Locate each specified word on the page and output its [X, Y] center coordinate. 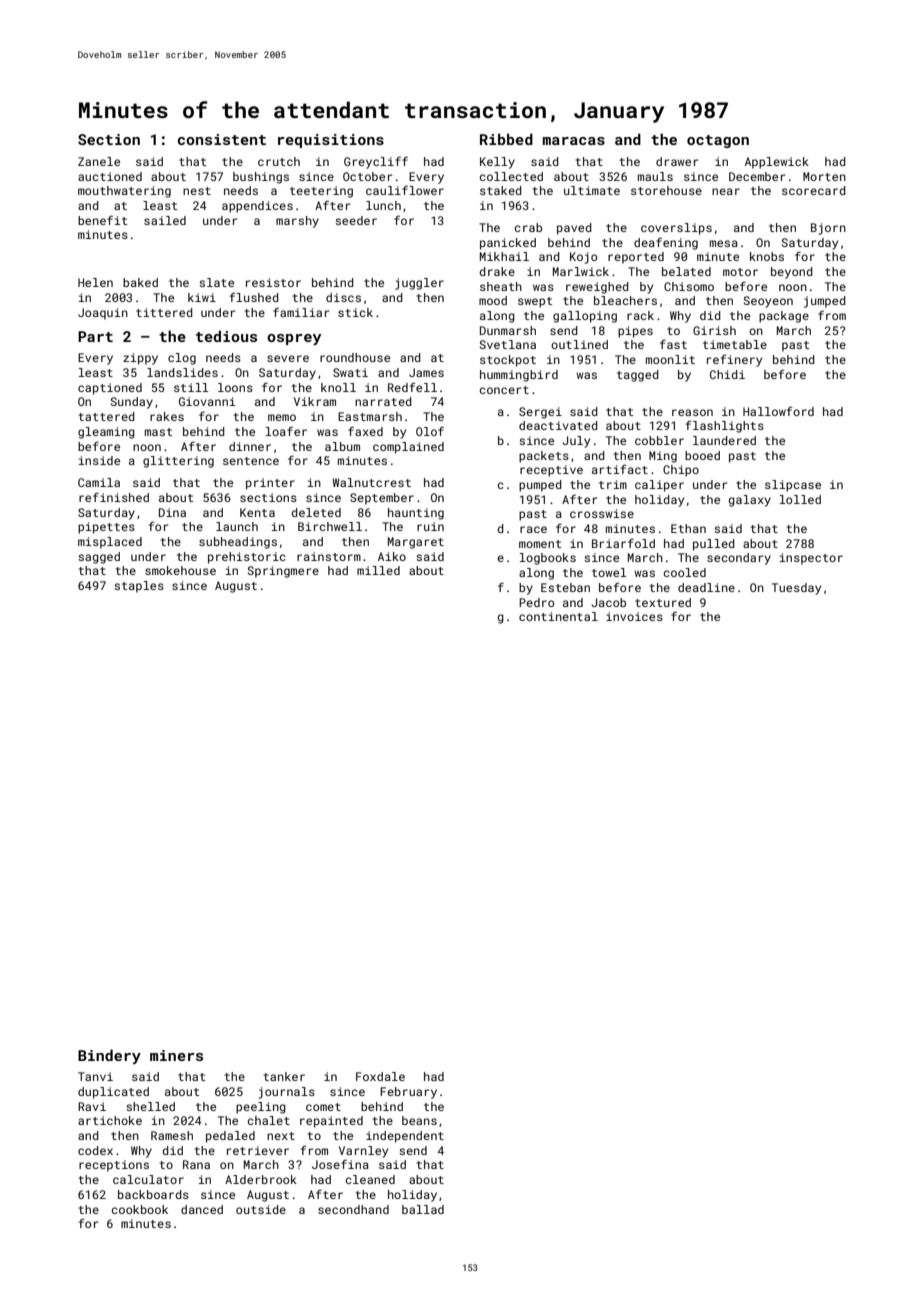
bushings [261, 178]
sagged [99, 558]
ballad [423, 1209]
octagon [718, 141]
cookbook [140, 1209]
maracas [574, 141]
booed [702, 455]
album [342, 446]
